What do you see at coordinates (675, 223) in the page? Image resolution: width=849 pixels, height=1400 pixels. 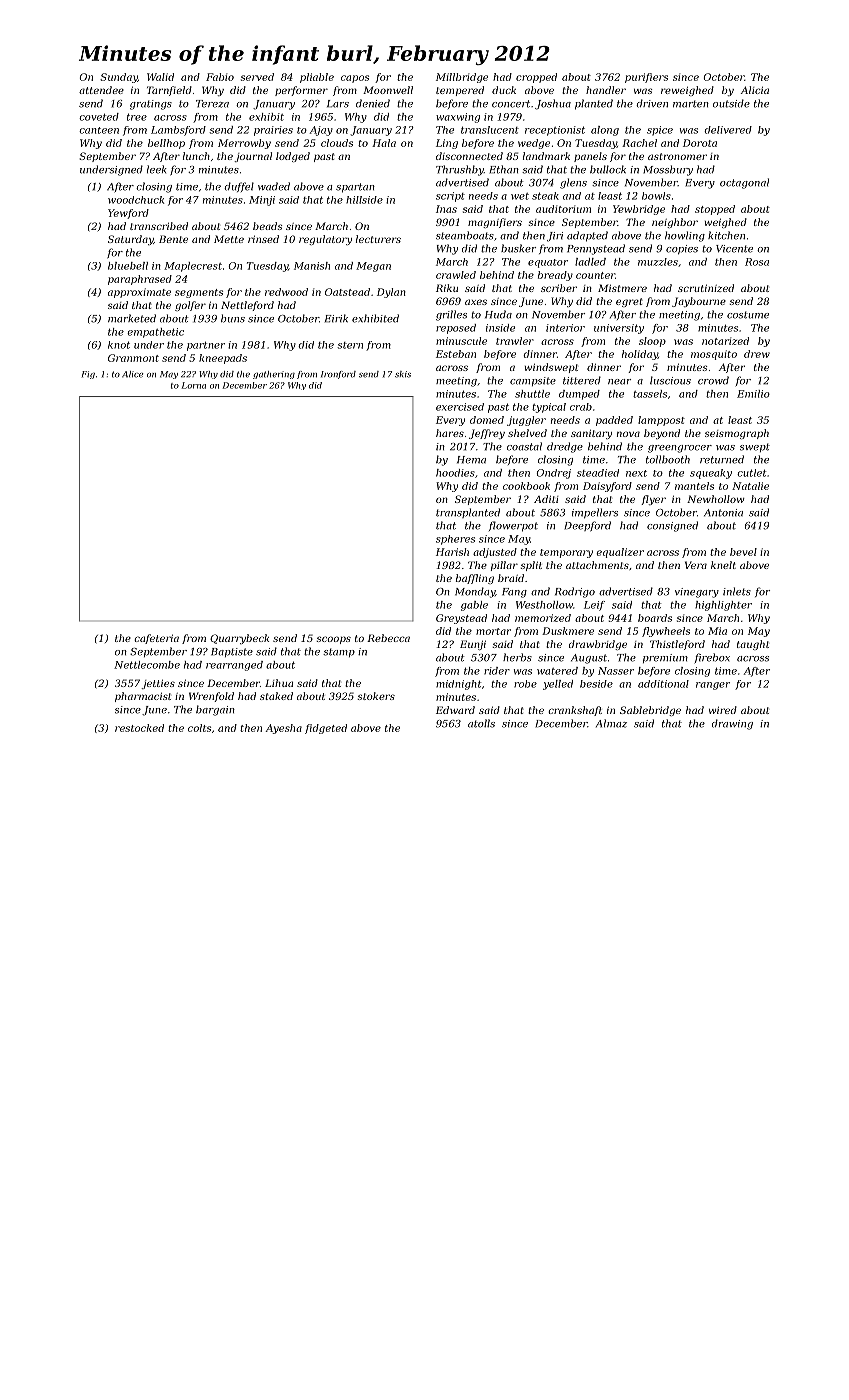 I see `neighbor` at bounding box center [675, 223].
